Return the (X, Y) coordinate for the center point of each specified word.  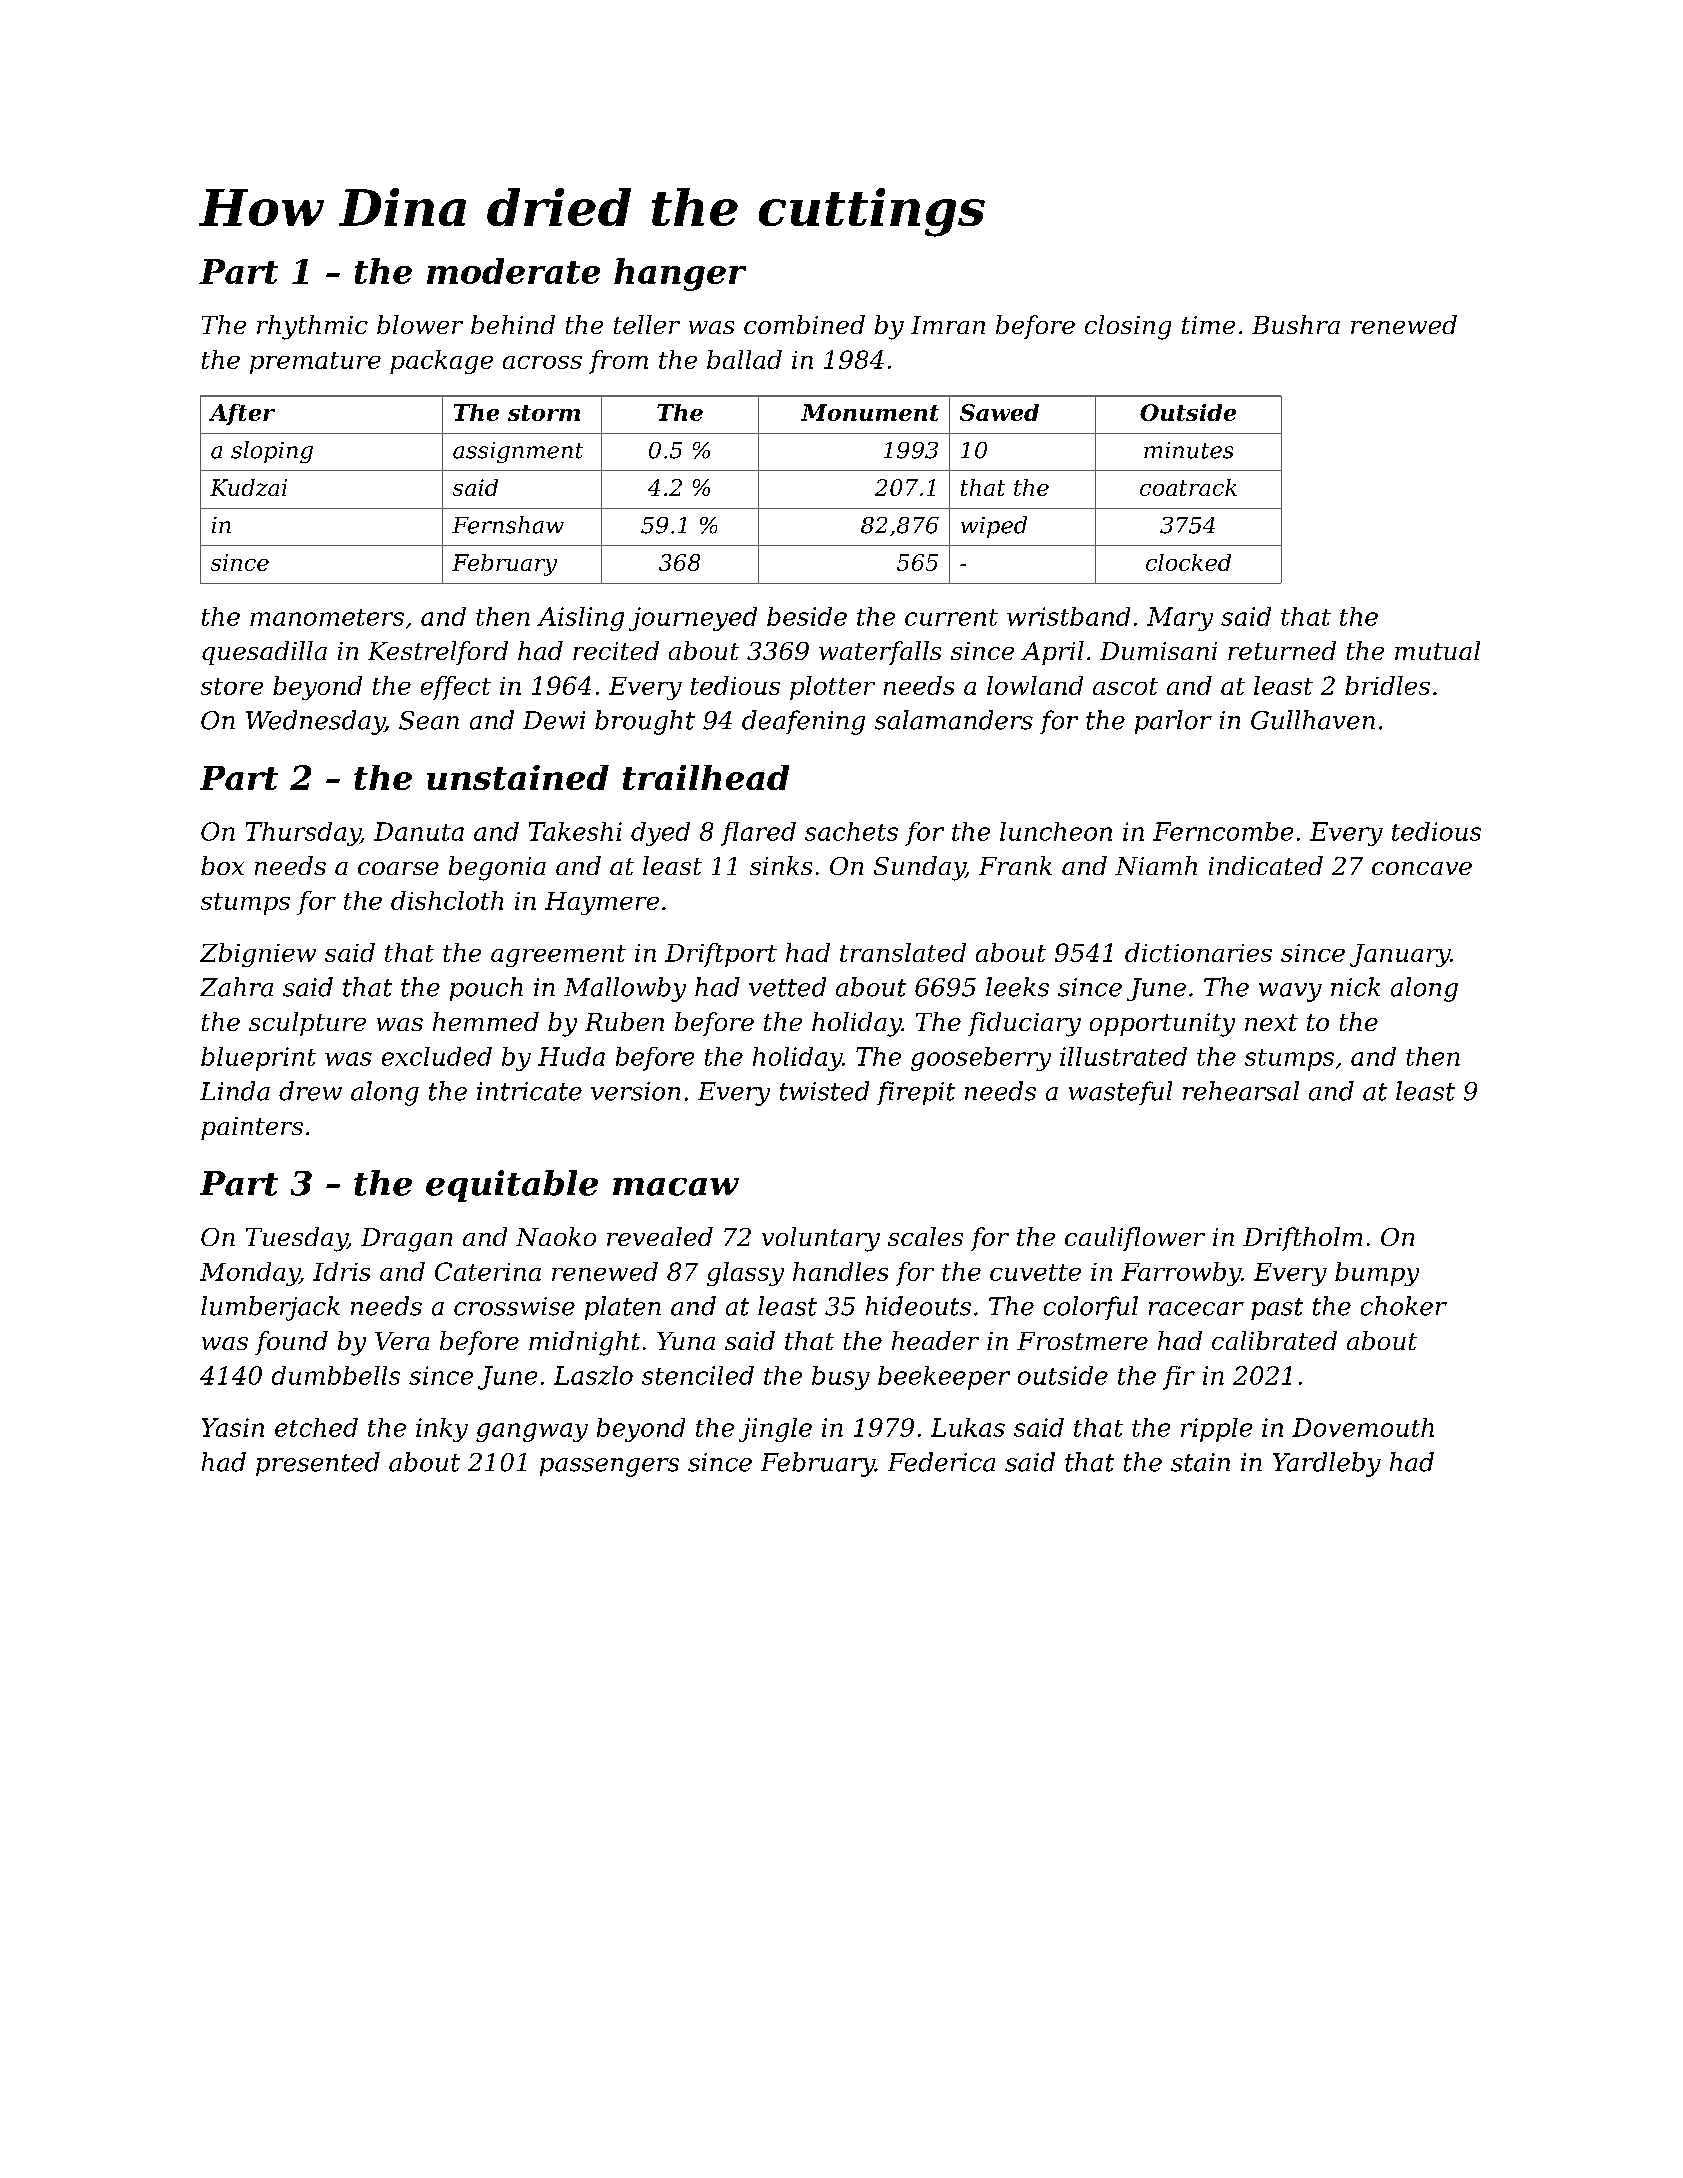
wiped (994, 527)
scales (925, 1236)
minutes (1188, 450)
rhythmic (312, 327)
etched (316, 1427)
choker (1404, 1306)
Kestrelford (438, 653)
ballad (744, 359)
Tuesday (296, 1239)
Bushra (1296, 324)
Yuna (686, 1341)
